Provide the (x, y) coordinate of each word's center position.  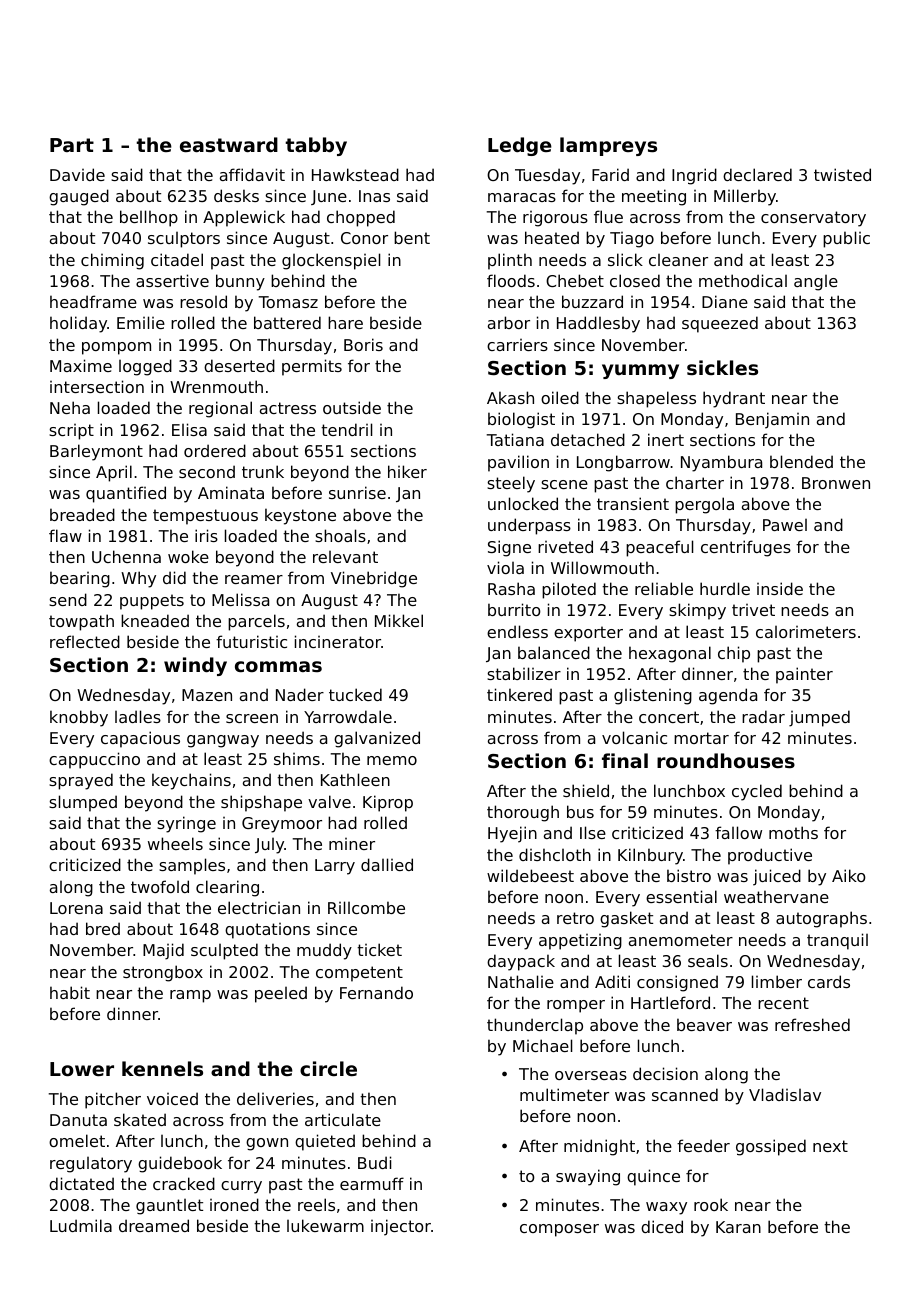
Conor (364, 238)
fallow (738, 832)
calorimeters (806, 632)
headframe (93, 301)
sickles (722, 368)
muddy (324, 951)
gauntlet (169, 1207)
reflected (85, 641)
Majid (163, 951)
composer (559, 1230)
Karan (738, 1227)
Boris (363, 344)
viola (505, 567)
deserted (239, 365)
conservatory (813, 219)
